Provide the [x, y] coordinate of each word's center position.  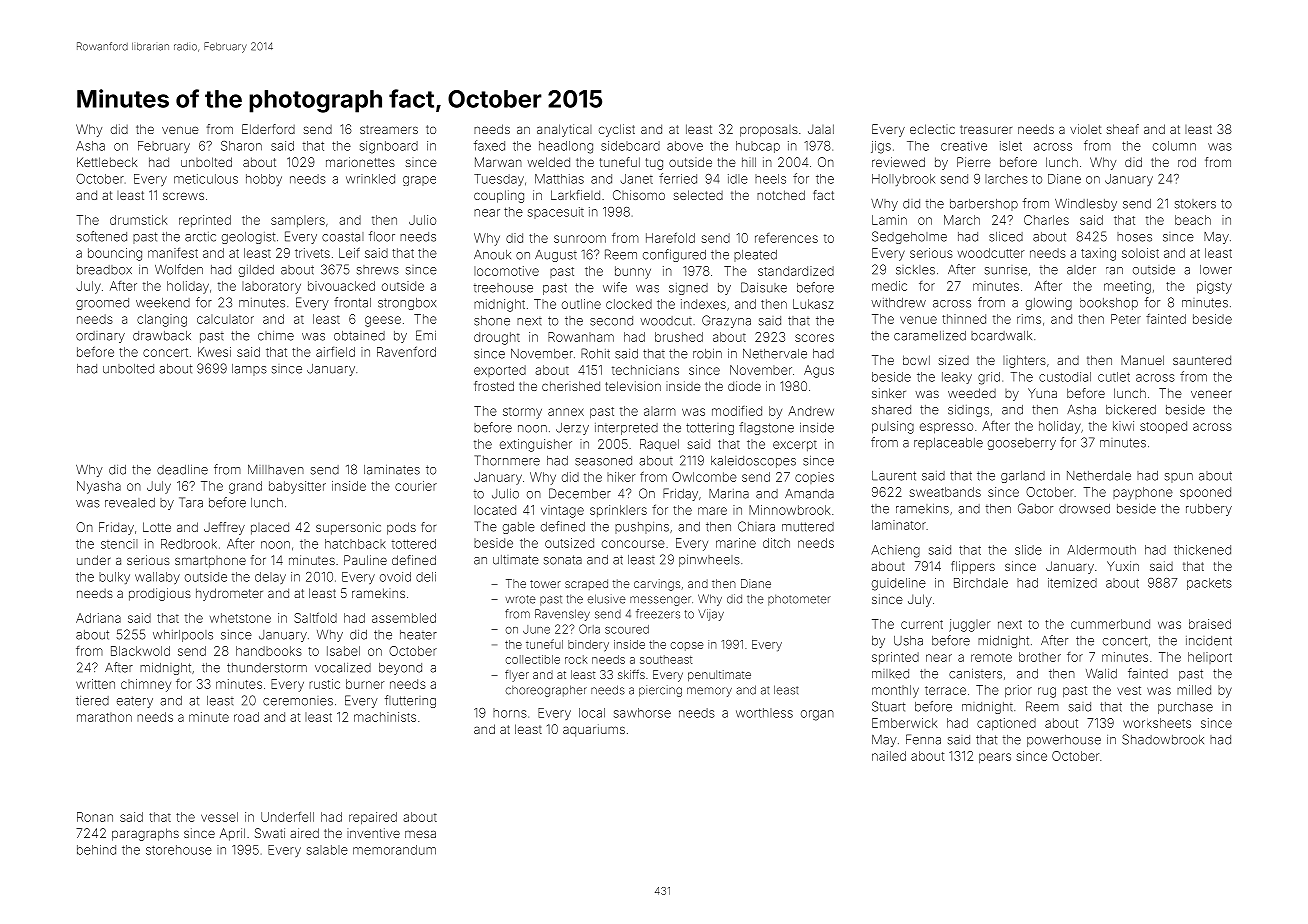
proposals [769, 131]
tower [545, 584]
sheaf [1123, 129]
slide [1028, 550]
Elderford [268, 129]
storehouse [179, 850]
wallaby [157, 578]
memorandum [394, 850]
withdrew [898, 303]
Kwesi [214, 352]
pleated [755, 256]
